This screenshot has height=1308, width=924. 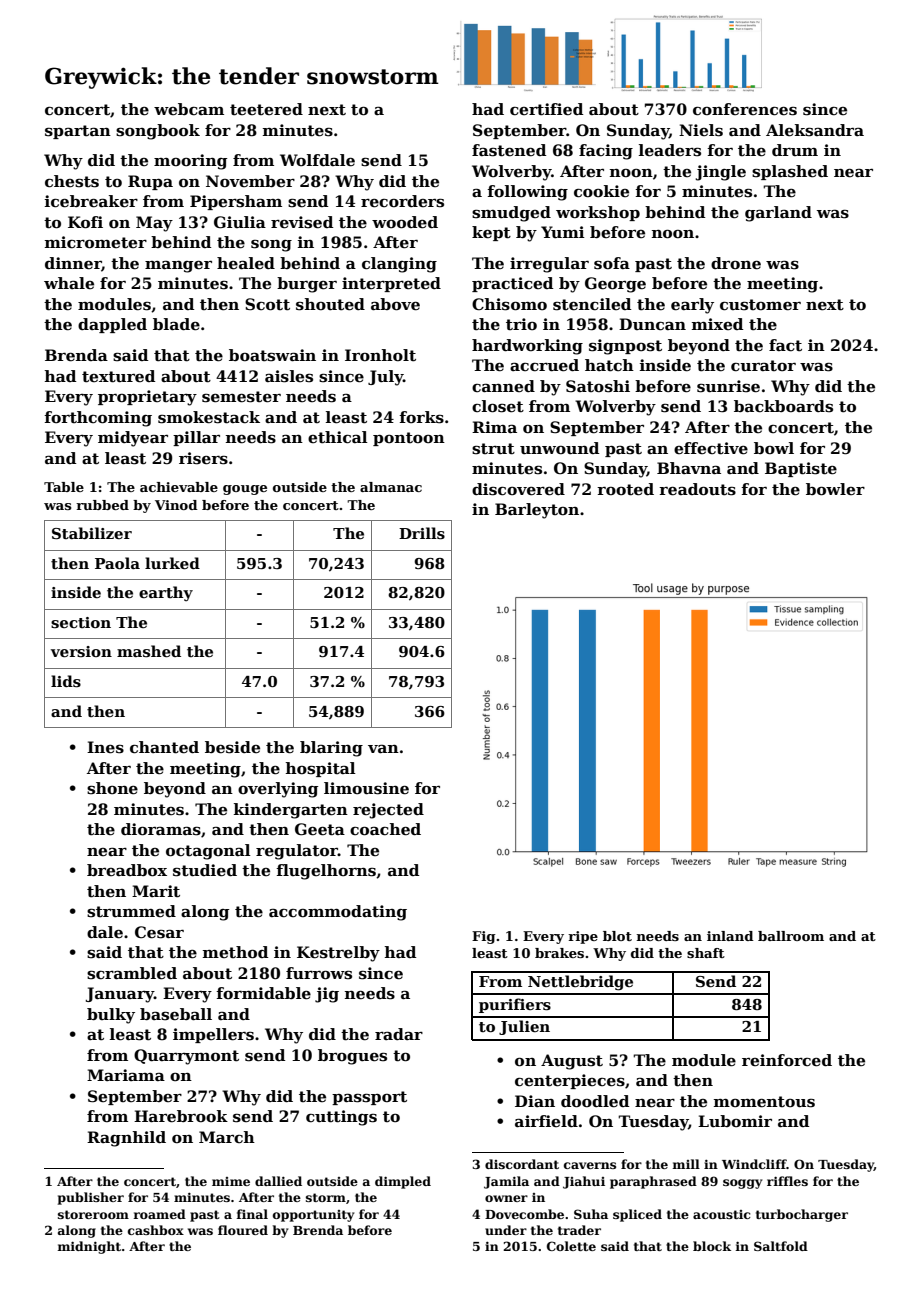 What do you see at coordinates (89, 1247) in the screenshot?
I see `midnight` at bounding box center [89, 1247].
